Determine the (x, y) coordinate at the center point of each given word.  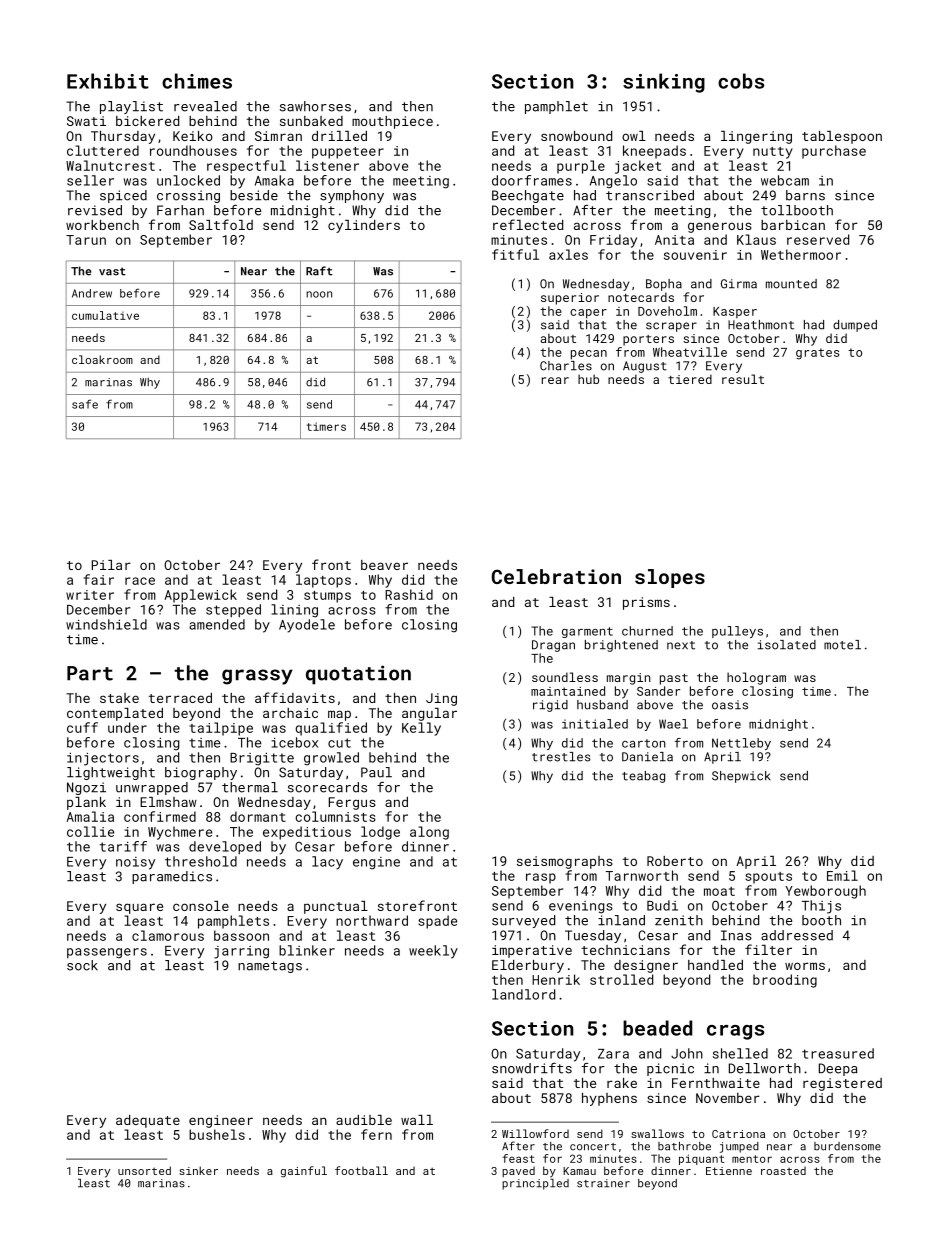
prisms (646, 603)
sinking (664, 83)
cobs (741, 81)
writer (90, 595)
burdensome (847, 1146)
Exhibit (108, 81)
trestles (561, 757)
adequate (148, 1121)
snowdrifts (532, 1068)
